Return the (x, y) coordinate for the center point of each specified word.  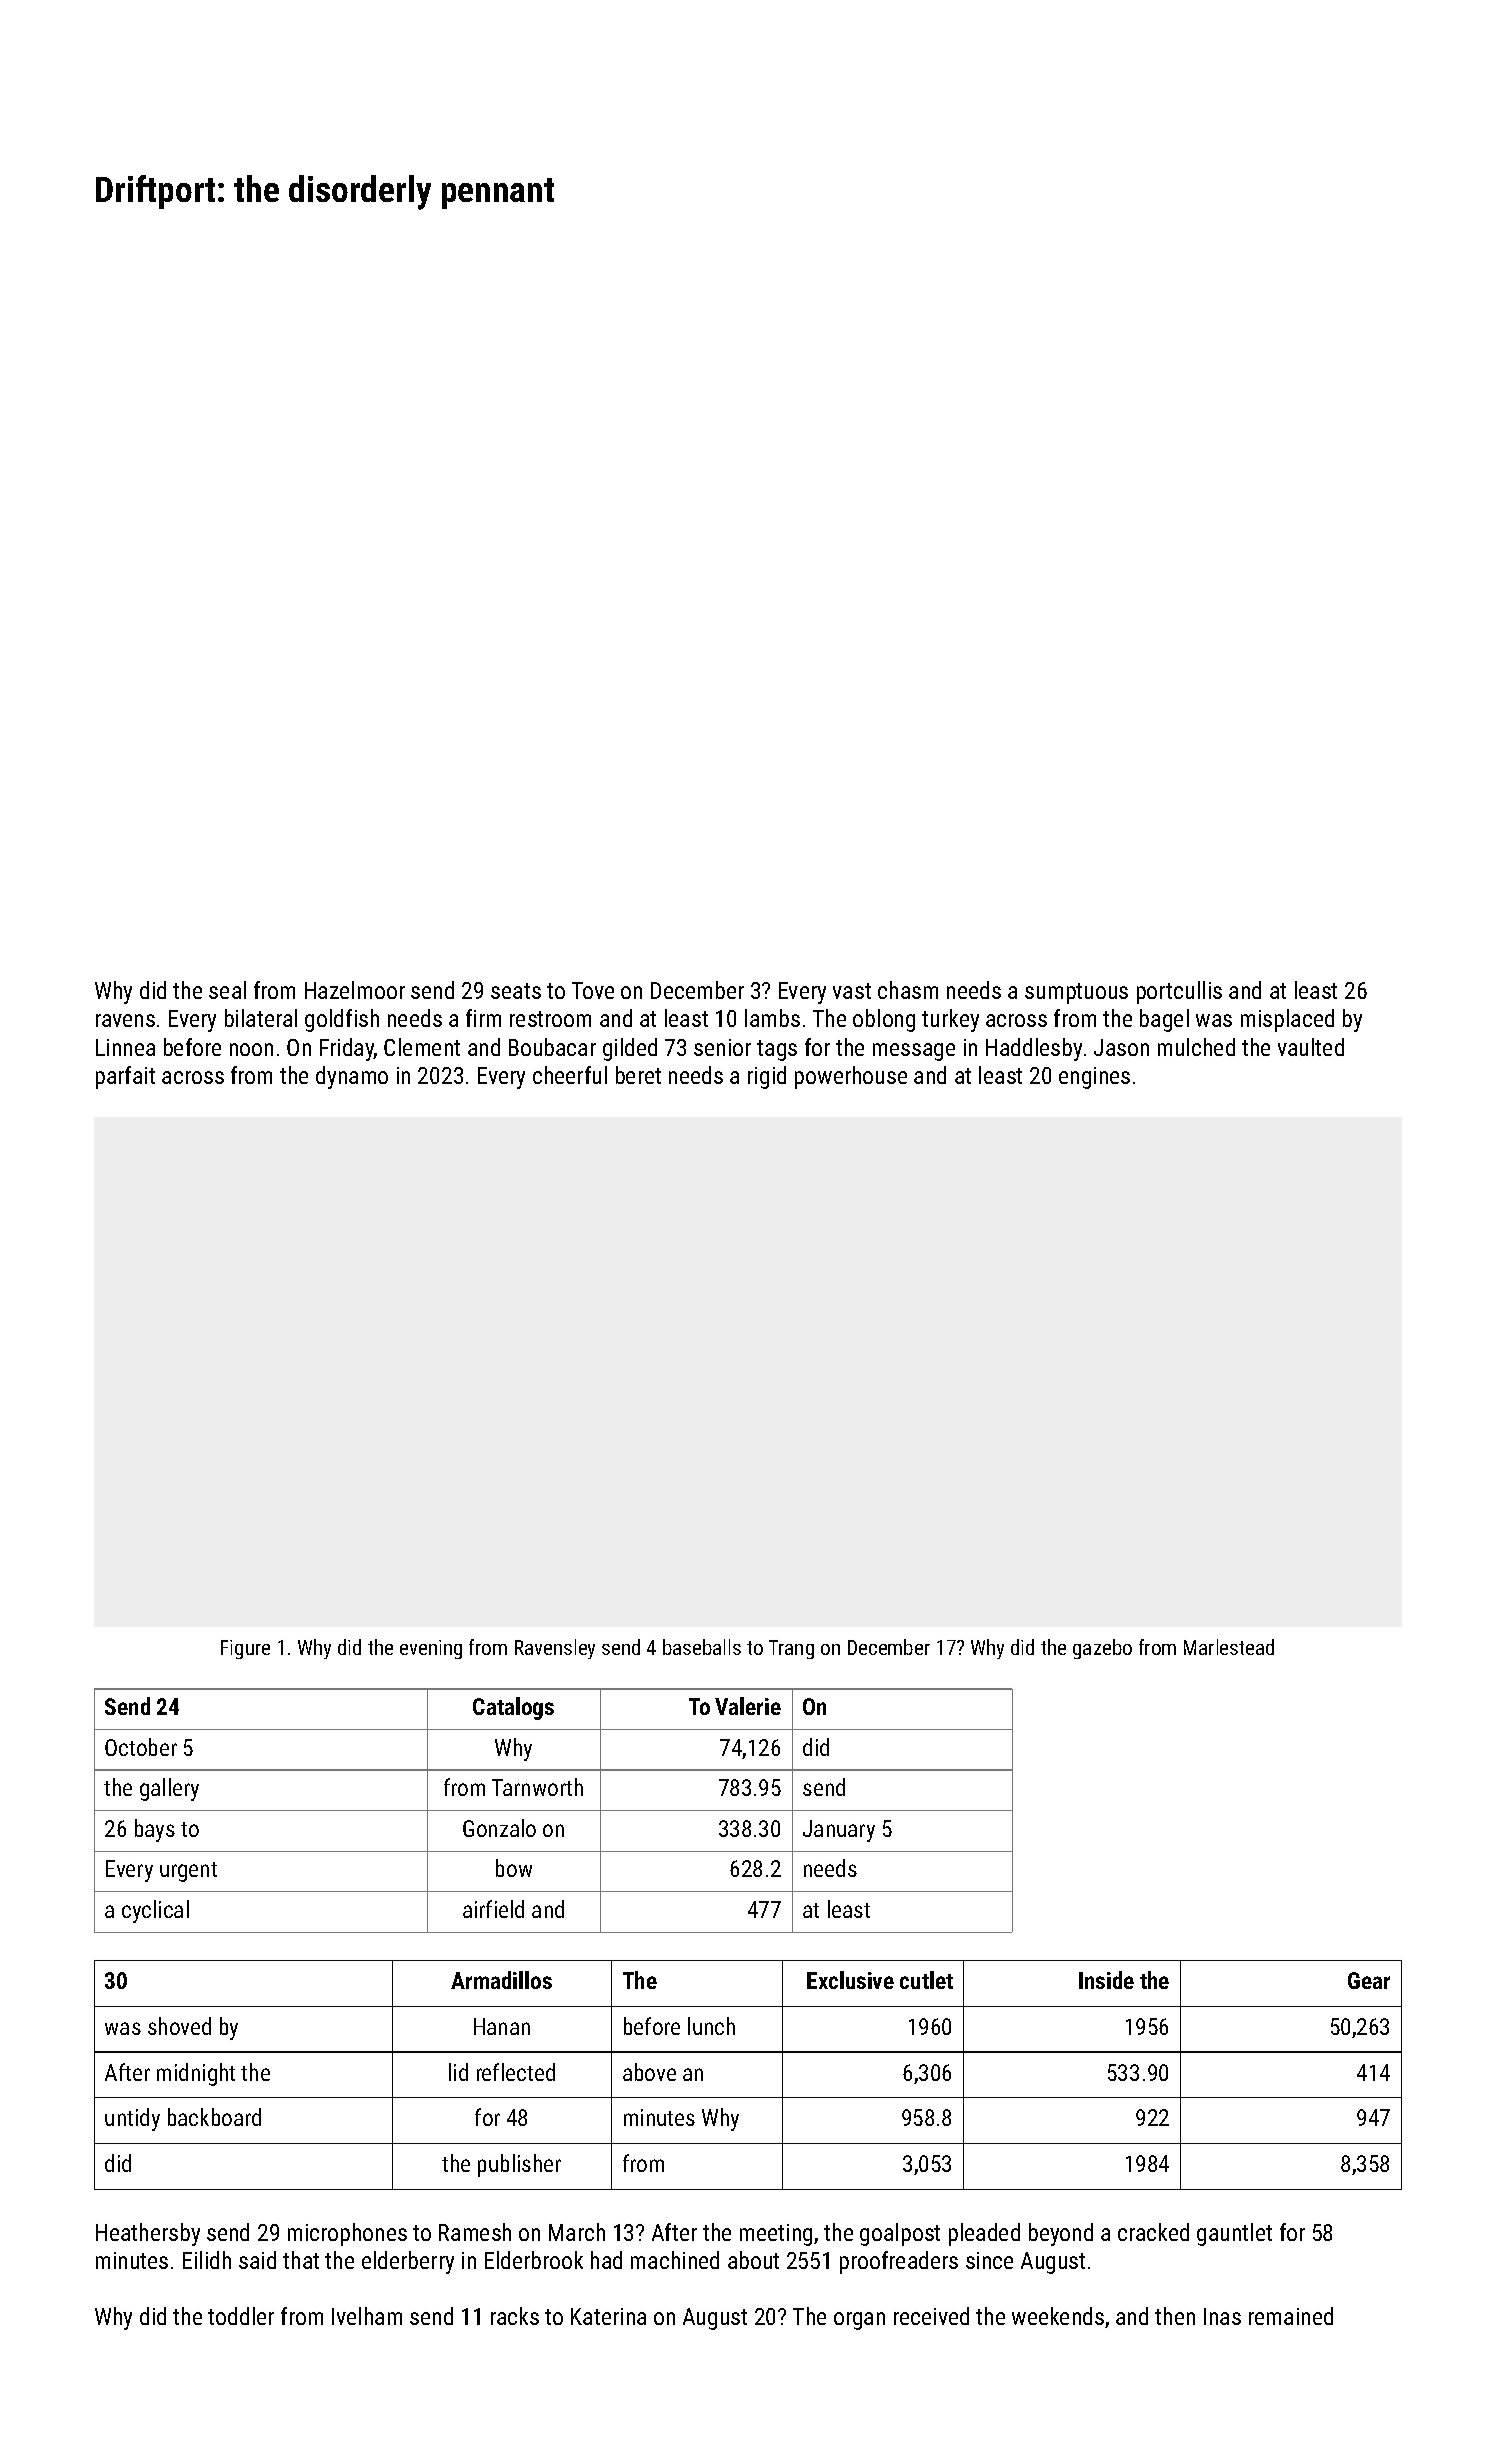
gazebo (1102, 1649)
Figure (245, 1649)
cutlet (926, 1980)
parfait (125, 1077)
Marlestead (1229, 1647)
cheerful (570, 1075)
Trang (791, 1649)
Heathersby (148, 2234)
